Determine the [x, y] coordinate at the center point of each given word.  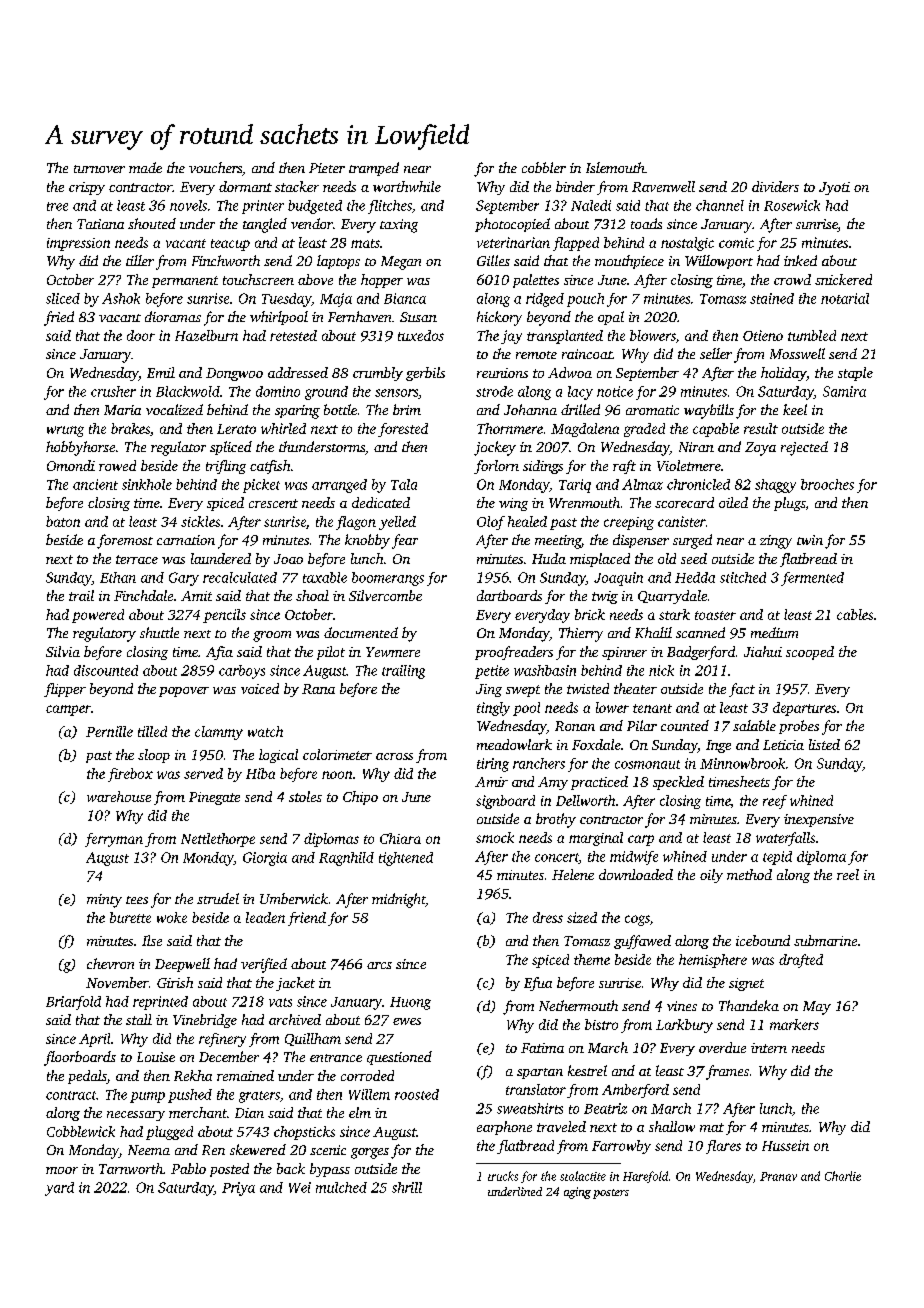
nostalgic [687, 244]
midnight [398, 900]
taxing [399, 226]
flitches [390, 207]
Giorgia [265, 859]
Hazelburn [206, 335]
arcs [379, 965]
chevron [110, 963]
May [817, 1008]
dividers [775, 186]
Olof [491, 523]
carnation [186, 540]
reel [848, 874]
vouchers [215, 167]
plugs [789, 504]
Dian [249, 1113]
